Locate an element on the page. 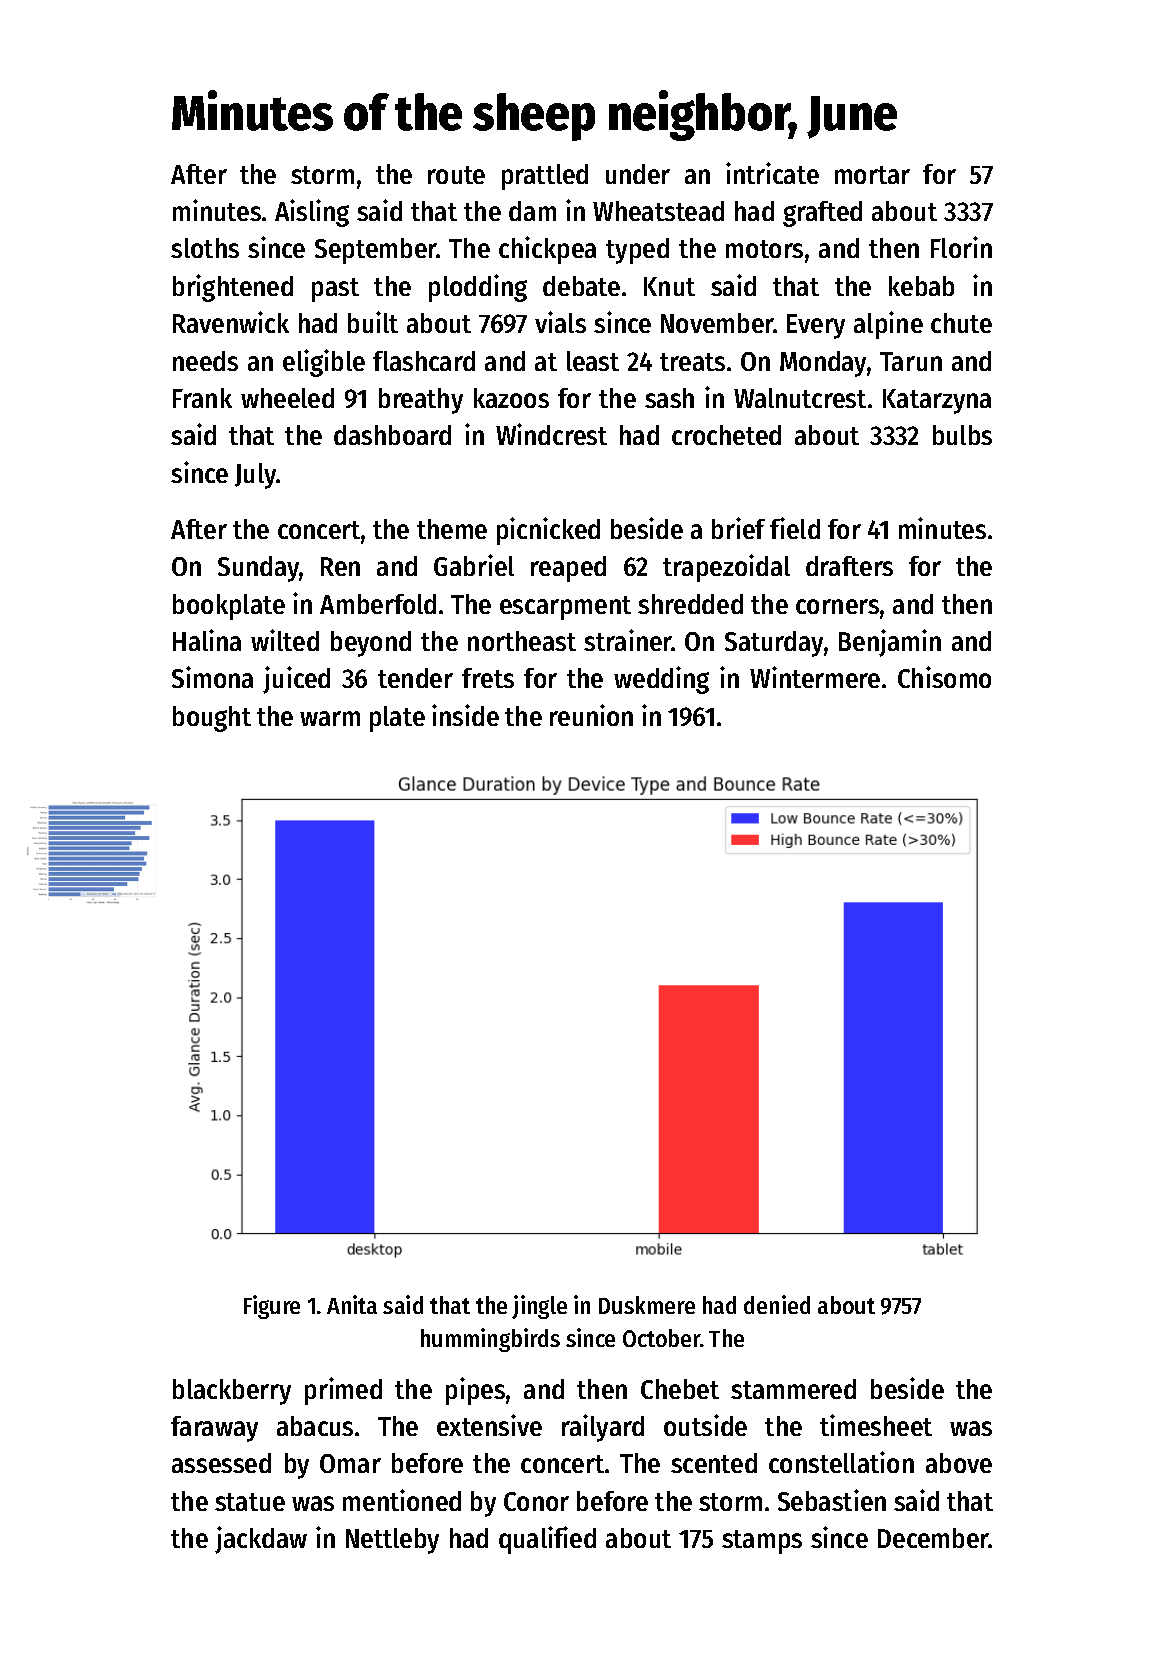 The width and height of the page is (1165, 1654). Halina is located at coordinates (207, 640).
